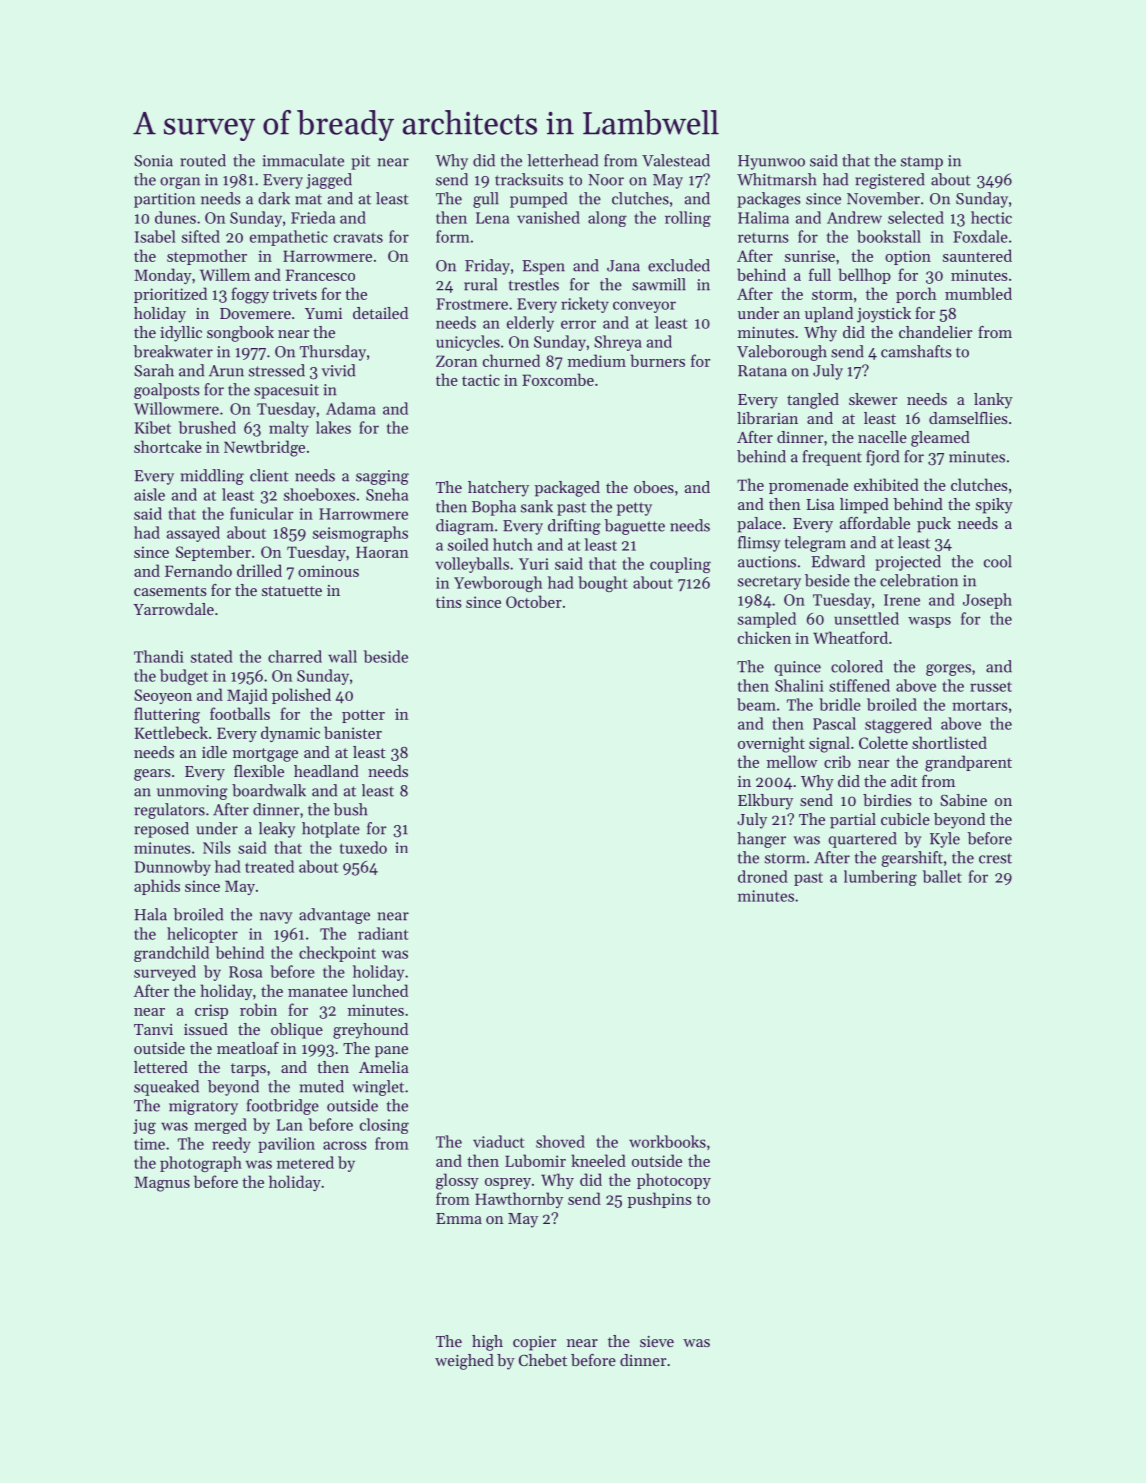  I want to click on Francesco, so click(320, 275).
